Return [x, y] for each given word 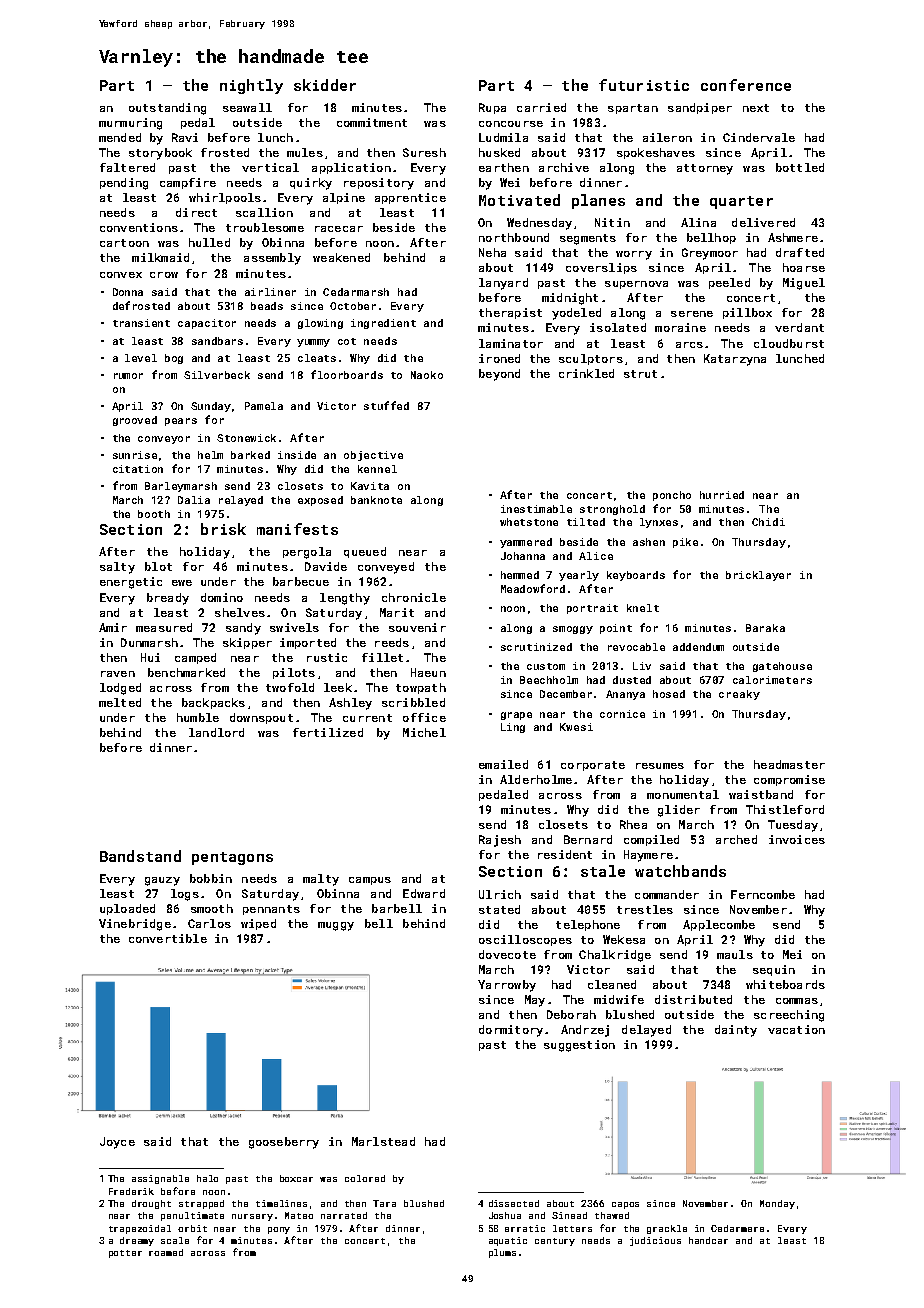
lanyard [503, 284]
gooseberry [284, 1143]
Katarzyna [735, 360]
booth [154, 514]
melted [120, 702]
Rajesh [500, 841]
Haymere [648, 856]
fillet [382, 657]
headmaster [789, 764]
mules [305, 152]
